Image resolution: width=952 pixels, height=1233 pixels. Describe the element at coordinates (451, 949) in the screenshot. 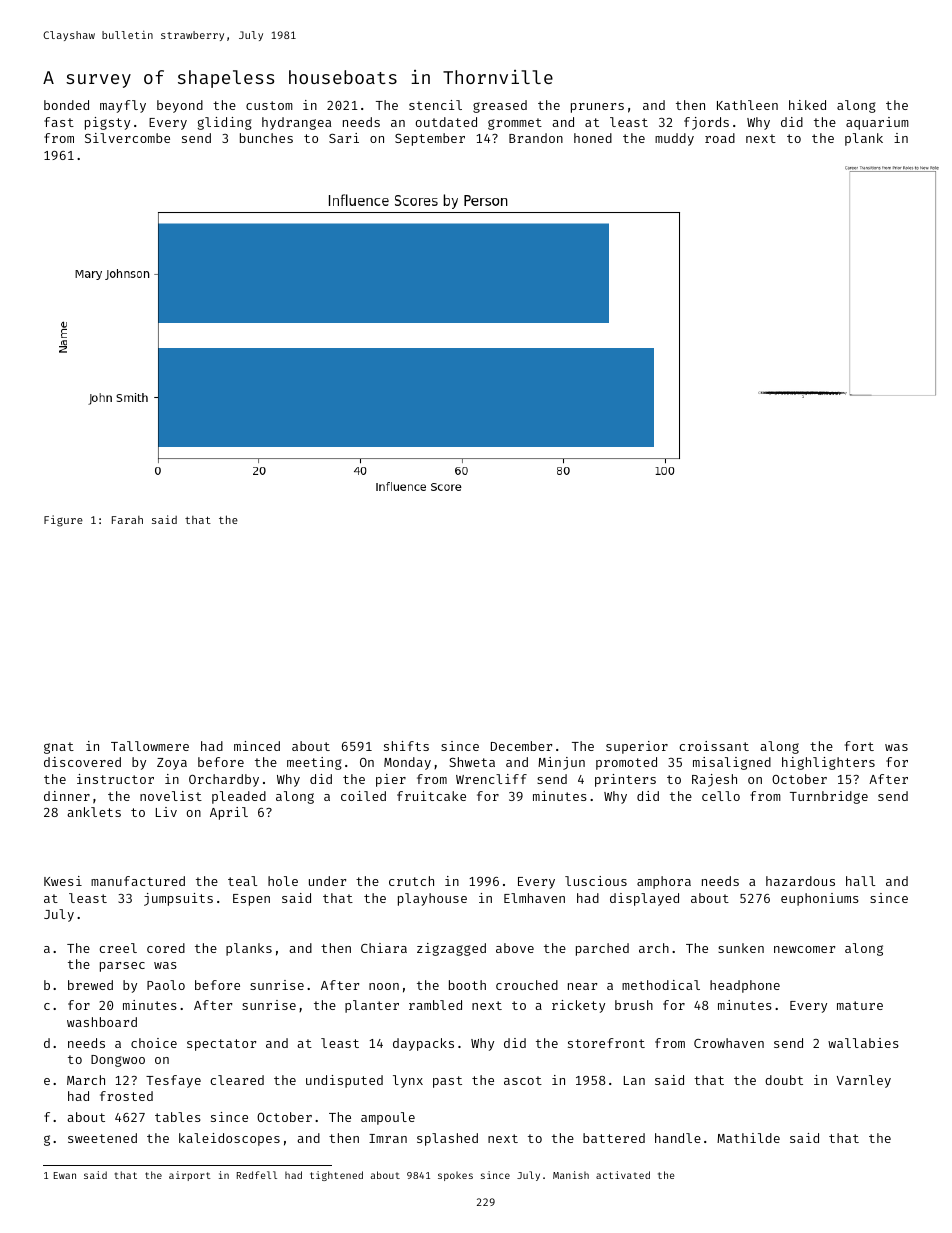

I see `zigzagged` at that location.
